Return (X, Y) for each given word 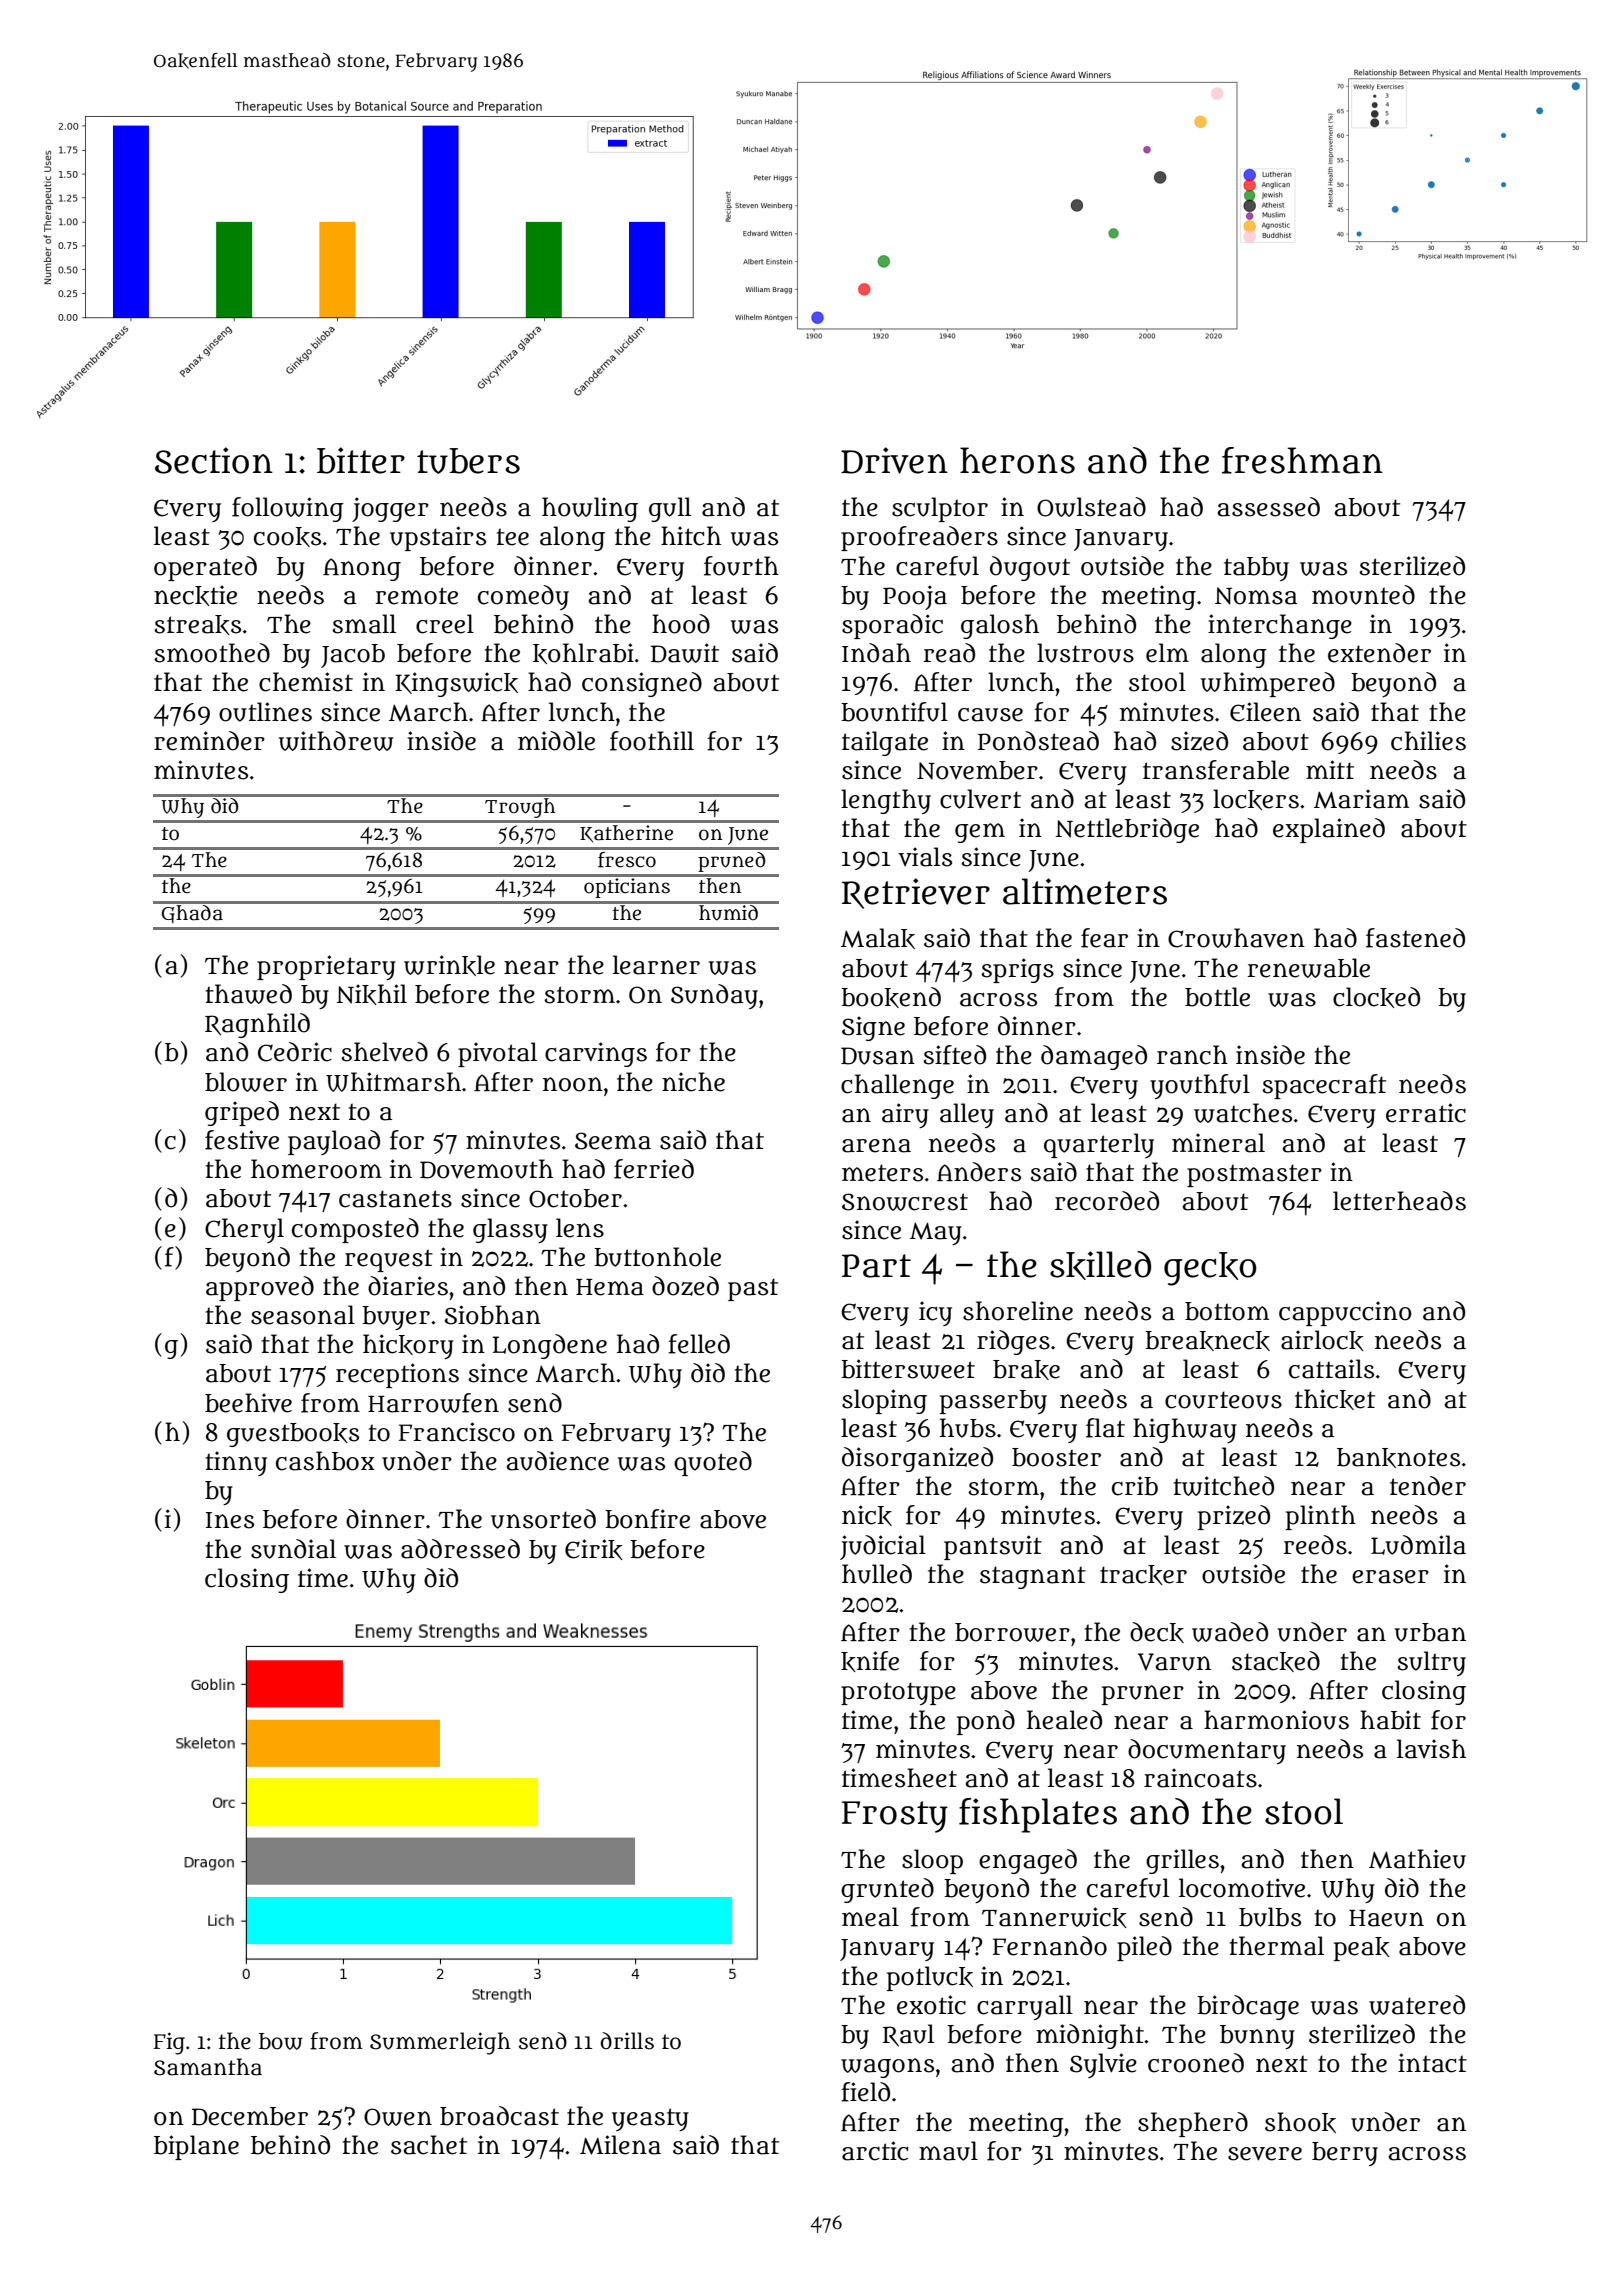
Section (214, 460)
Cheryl (244, 1230)
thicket (1335, 1399)
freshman (1302, 460)
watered (1417, 2005)
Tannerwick (1054, 1917)
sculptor (940, 509)
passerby (993, 1402)
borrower (1012, 1632)
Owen (398, 2117)
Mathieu (1417, 1859)
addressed (460, 1549)
